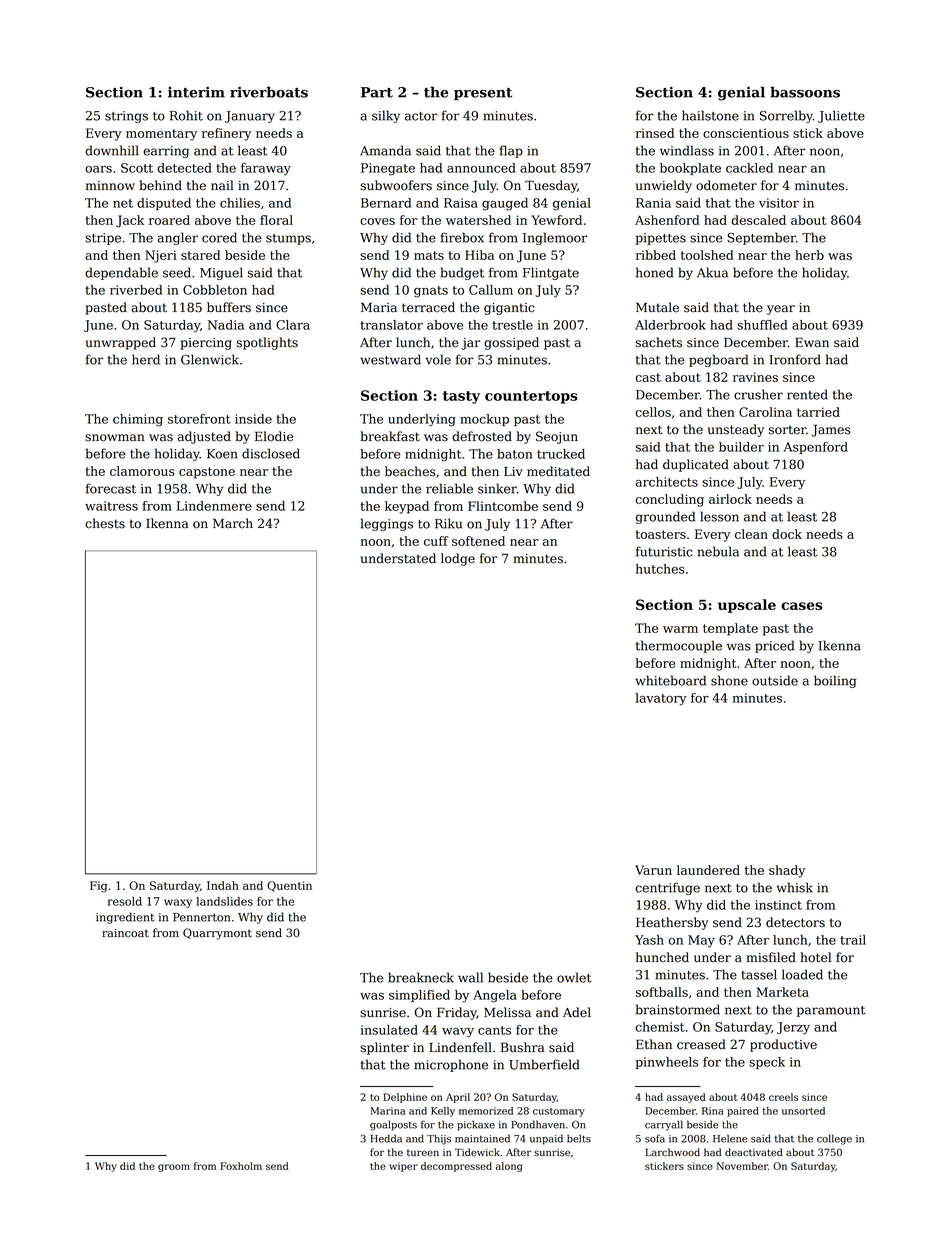  Describe the element at coordinates (812, 342) in the screenshot. I see `Ewan` at that location.
